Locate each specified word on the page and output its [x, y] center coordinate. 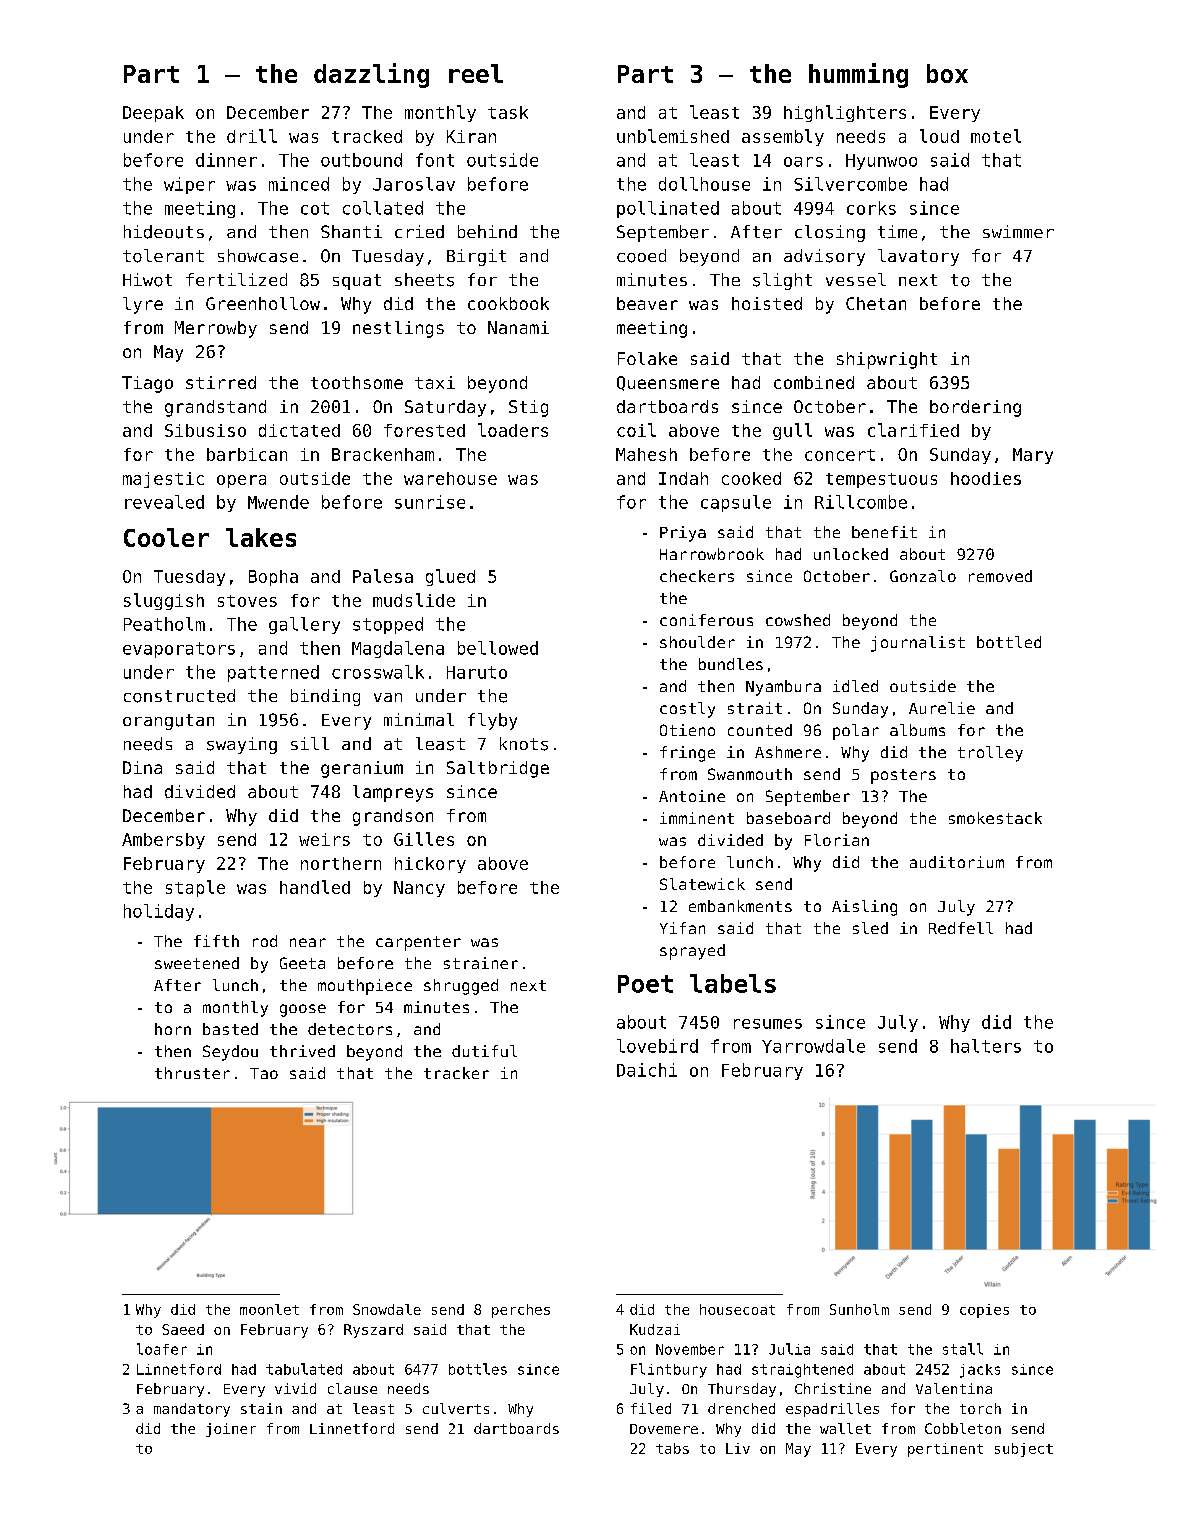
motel [996, 136]
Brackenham [383, 454]
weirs [324, 839]
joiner [231, 1430]
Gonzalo [923, 576]
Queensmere [668, 383]
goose [303, 1010]
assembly [783, 137]
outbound [361, 160]
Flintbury [669, 1370]
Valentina [954, 1388]
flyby [492, 721]
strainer [481, 963]
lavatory [918, 257]
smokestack [995, 818]
